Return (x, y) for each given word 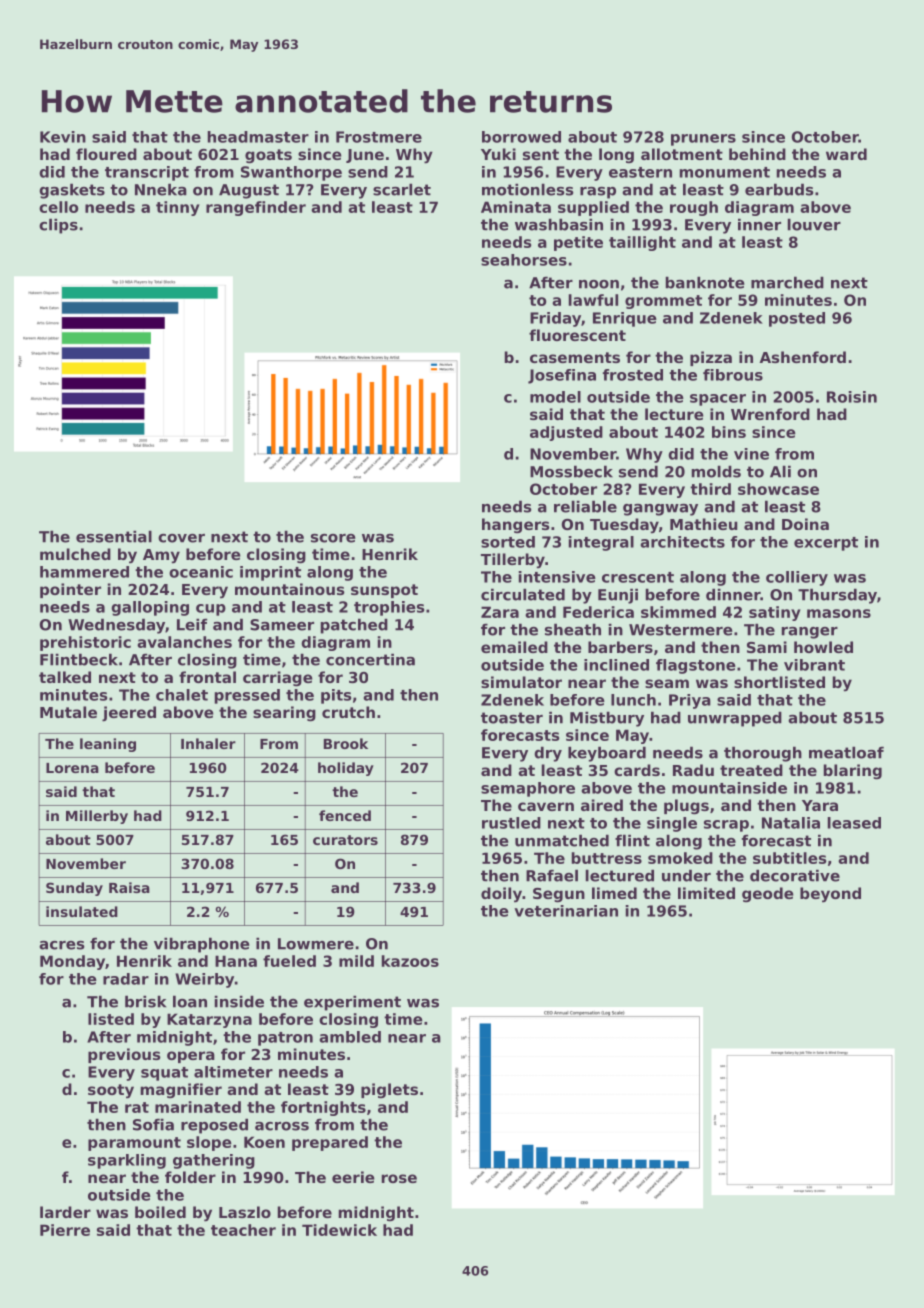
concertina (370, 659)
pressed (247, 696)
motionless (527, 189)
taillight (642, 243)
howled (823, 647)
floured (106, 154)
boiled (160, 1212)
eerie (353, 1177)
